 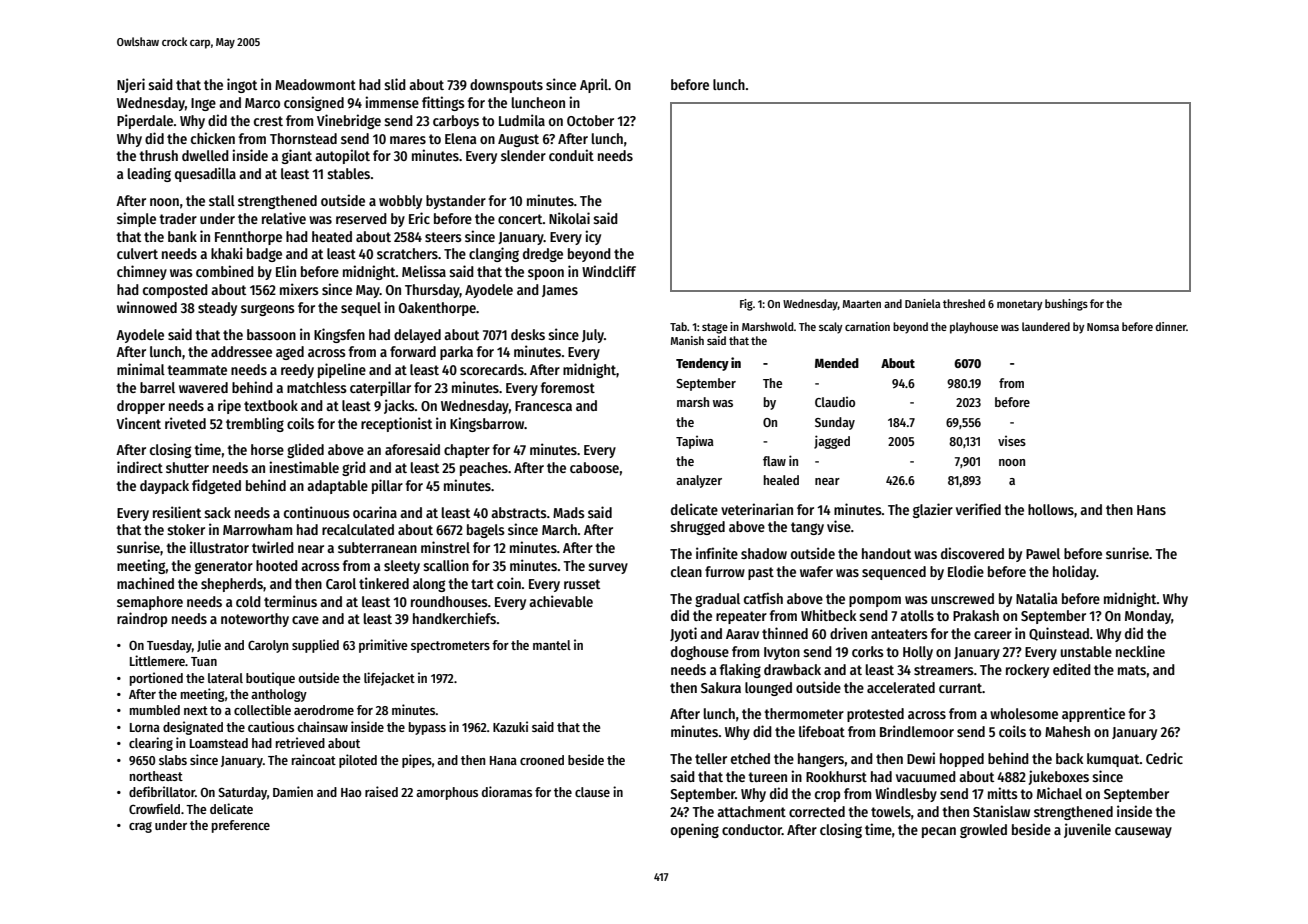 What do you see at coordinates (761, 573) in the page?
I see `past` at bounding box center [761, 573].
